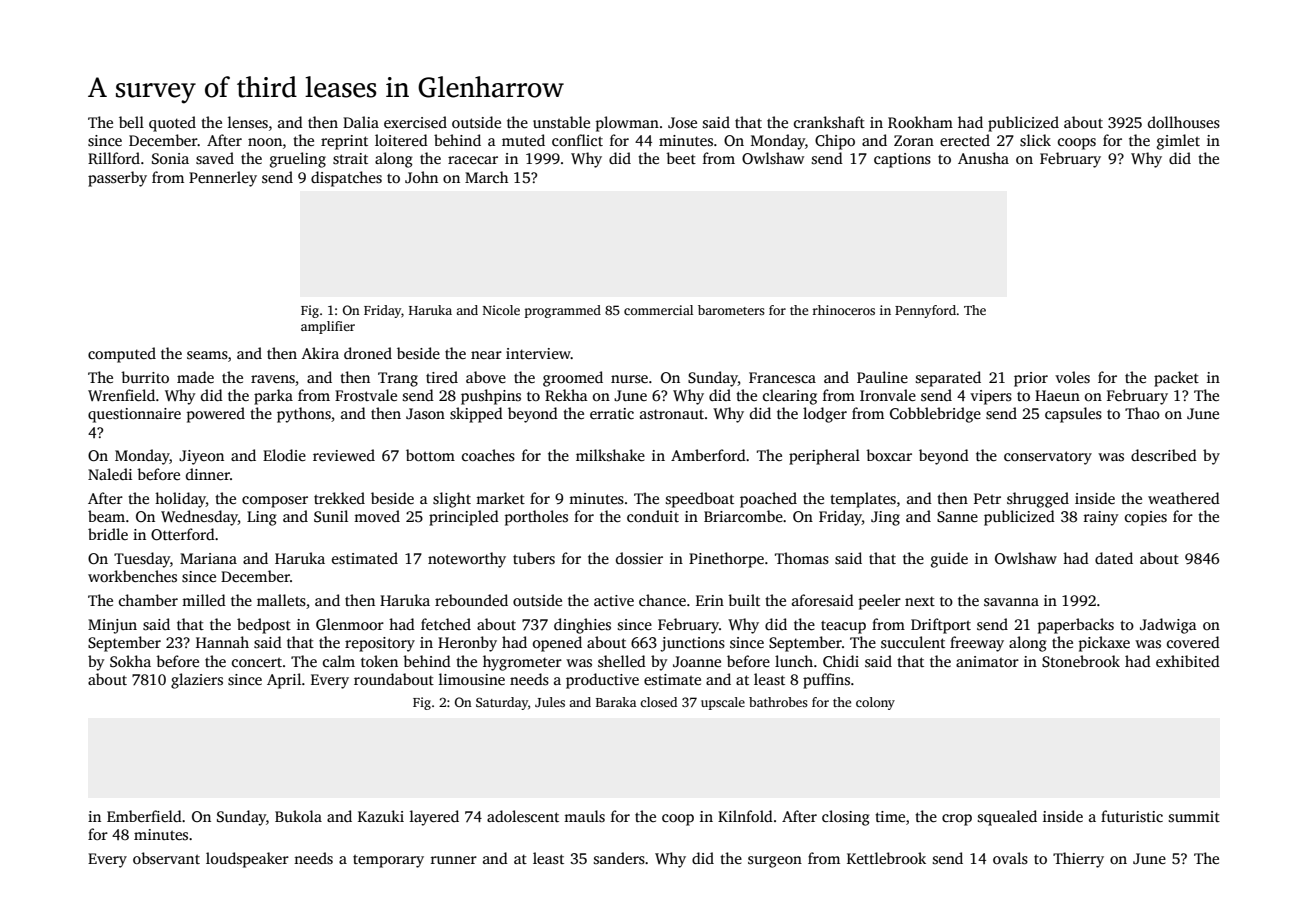 Image resolution: width=1308 pixels, height=924 pixels. What do you see at coordinates (500, 498) in the document?
I see `market` at bounding box center [500, 498].
